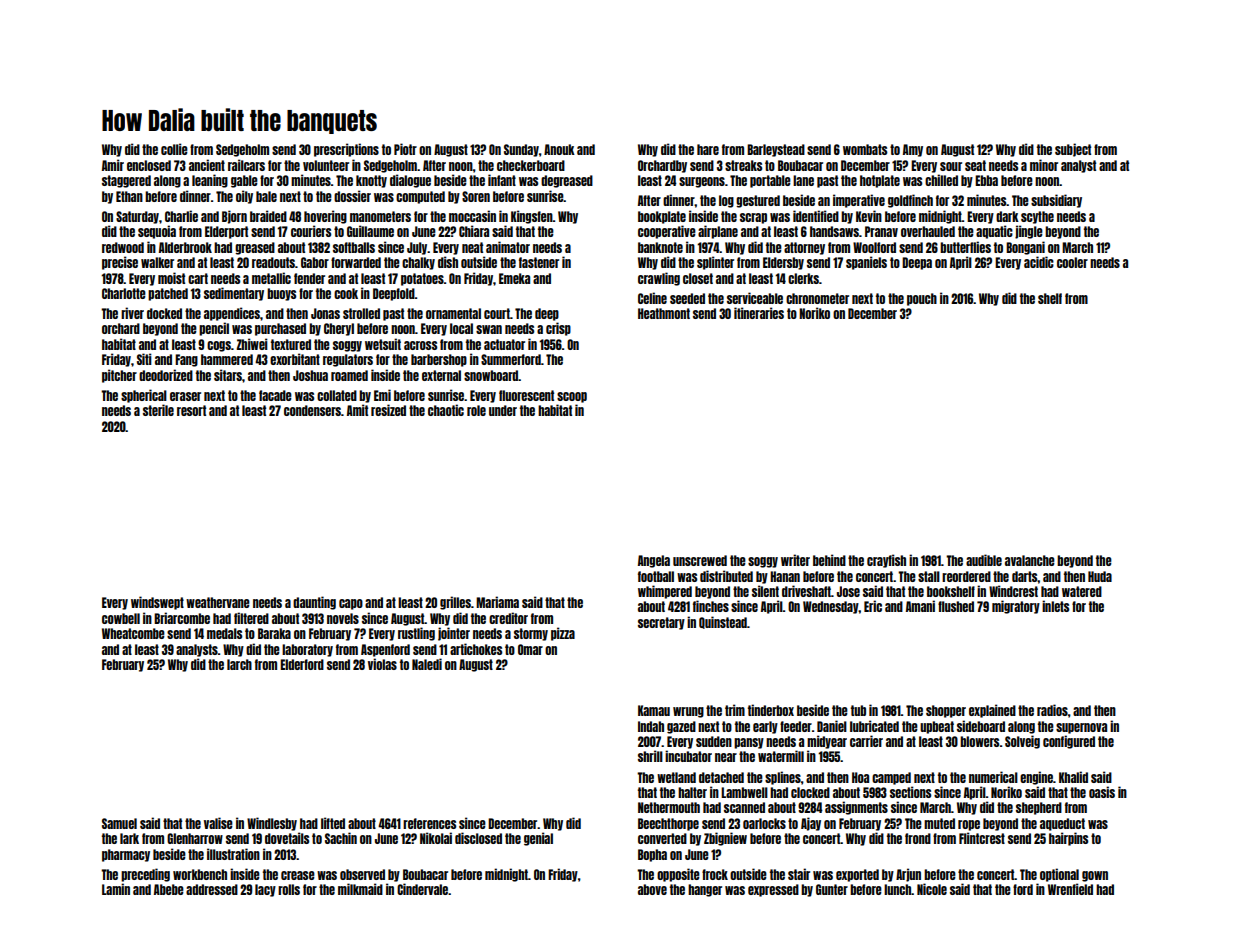  What do you see at coordinates (922, 299) in the screenshot?
I see `pouch` at bounding box center [922, 299].
